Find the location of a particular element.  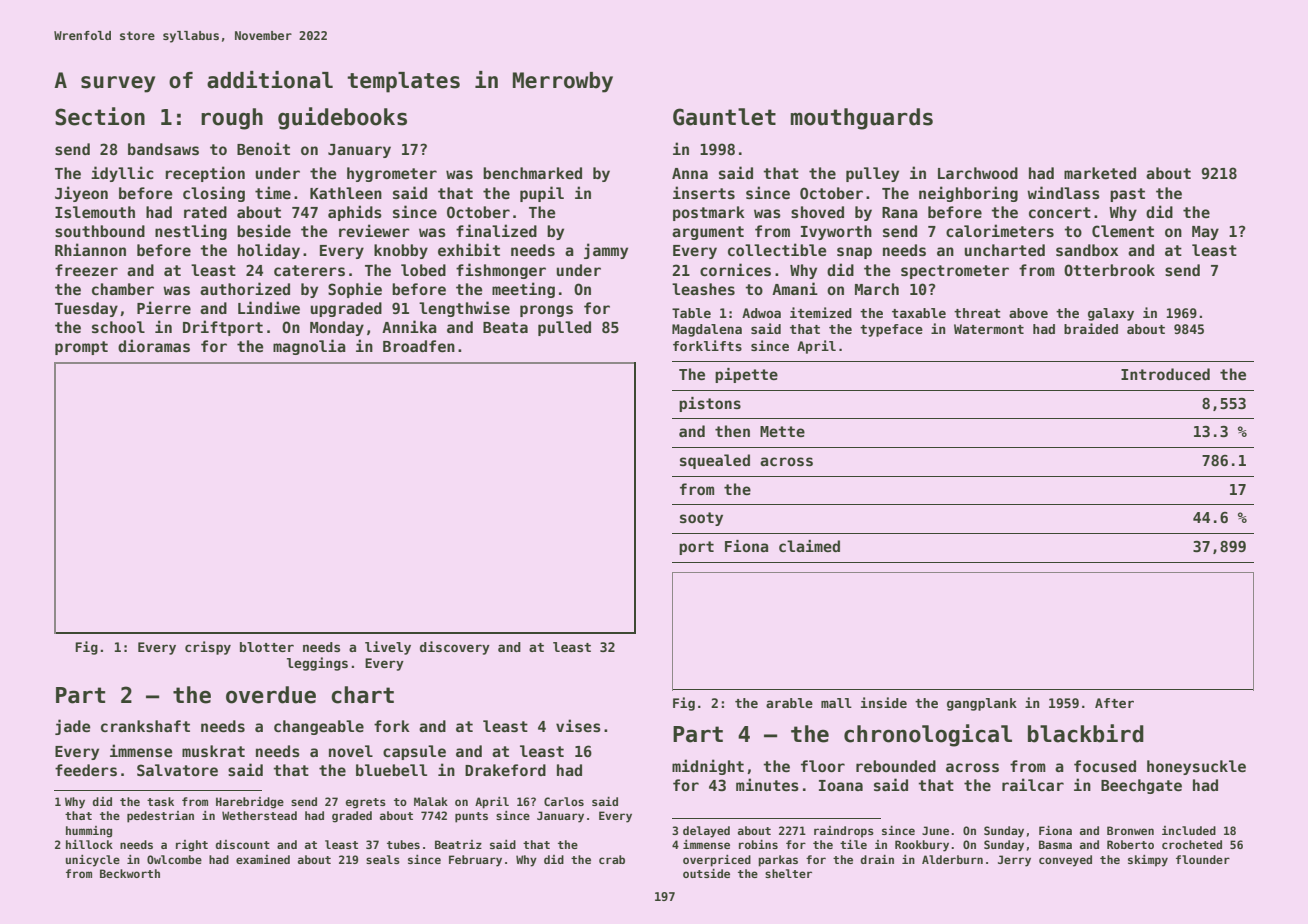

rough is located at coordinates (232, 119).
